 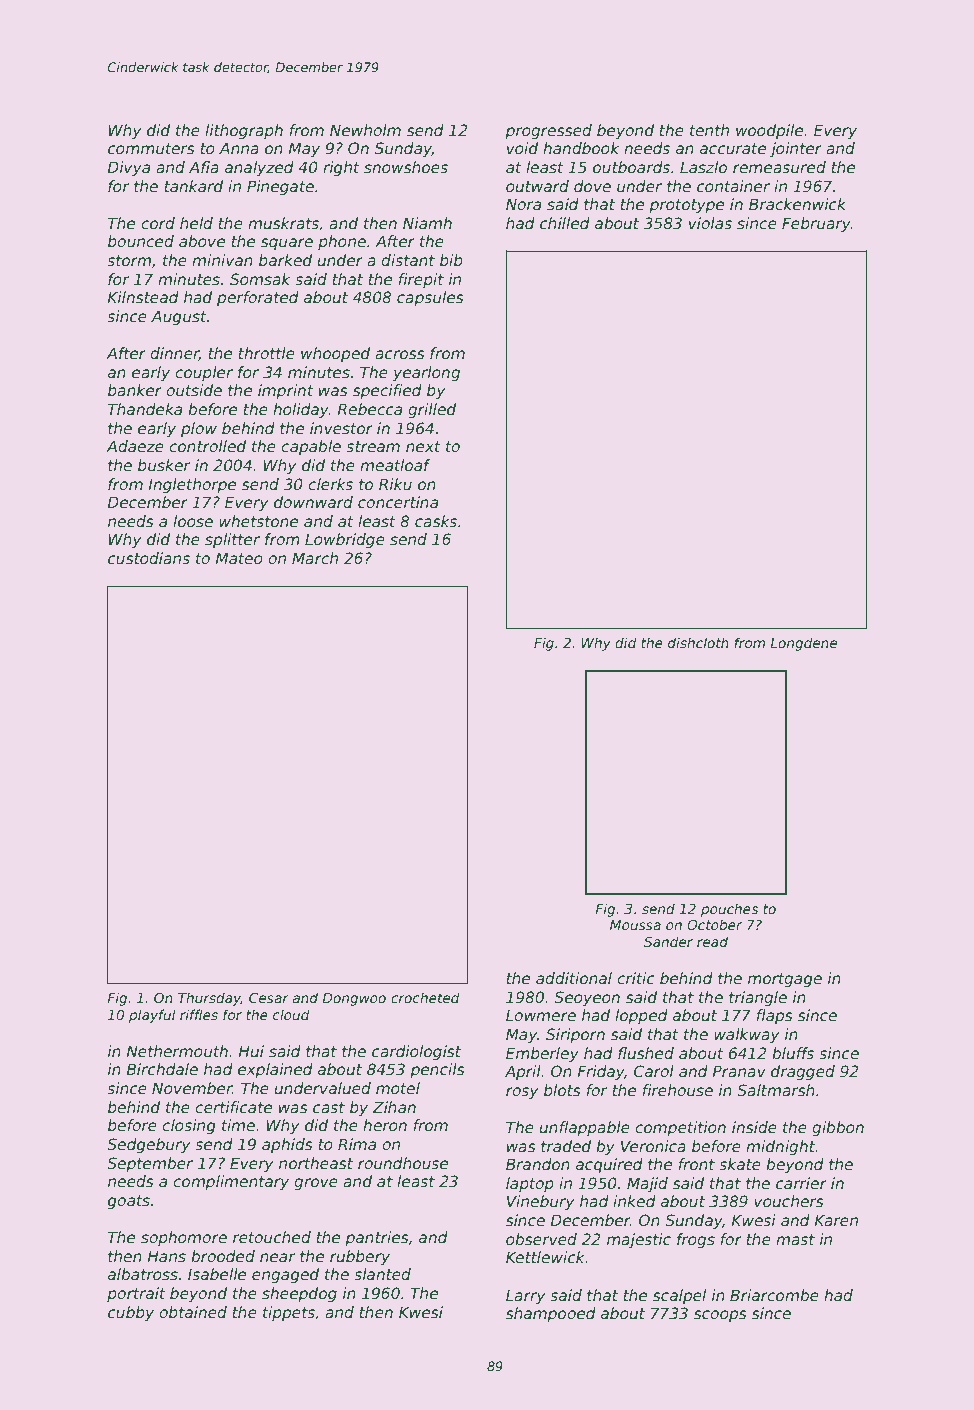 I want to click on capsules, so click(x=430, y=298).
